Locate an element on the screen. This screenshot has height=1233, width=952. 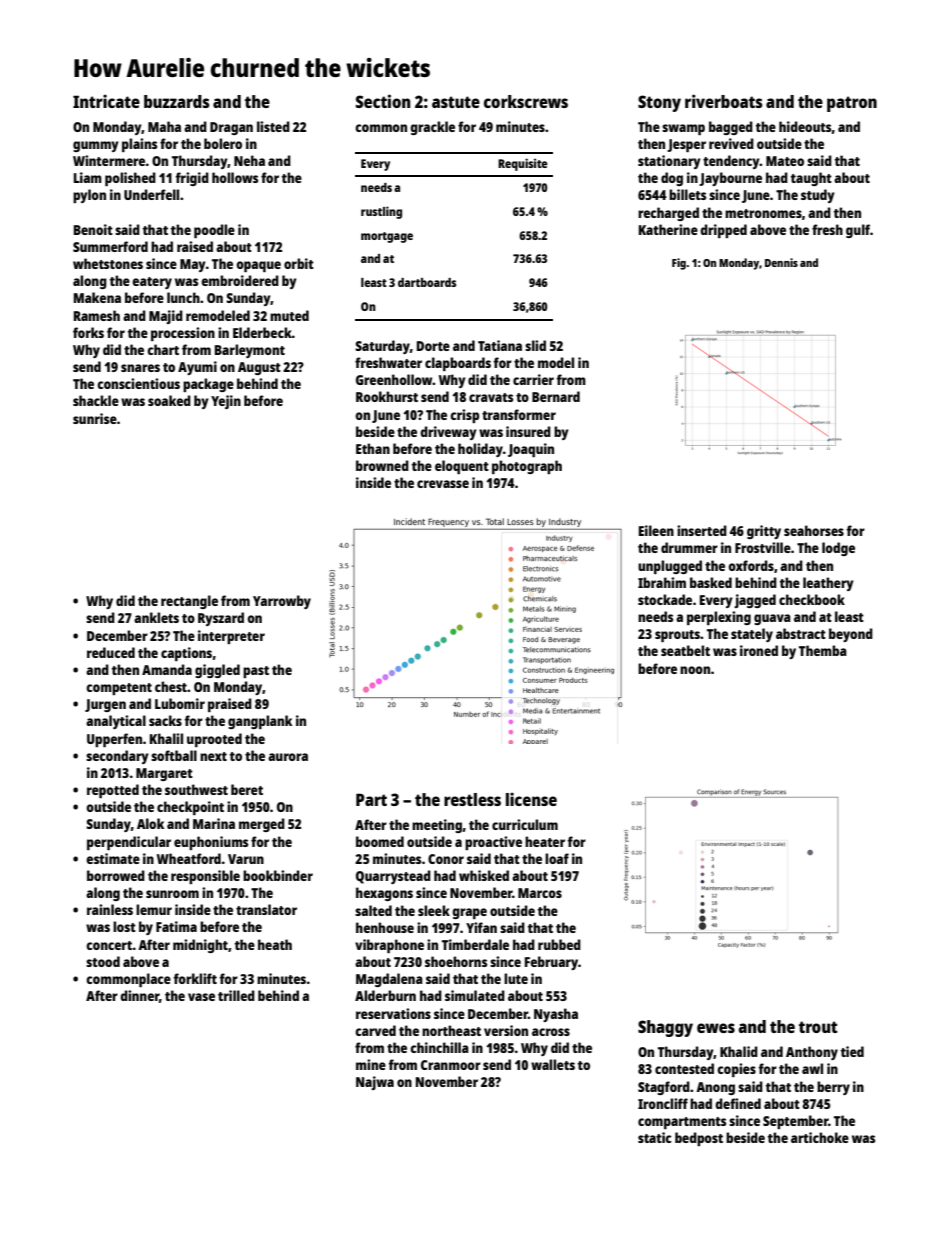
Maha is located at coordinates (164, 126).
